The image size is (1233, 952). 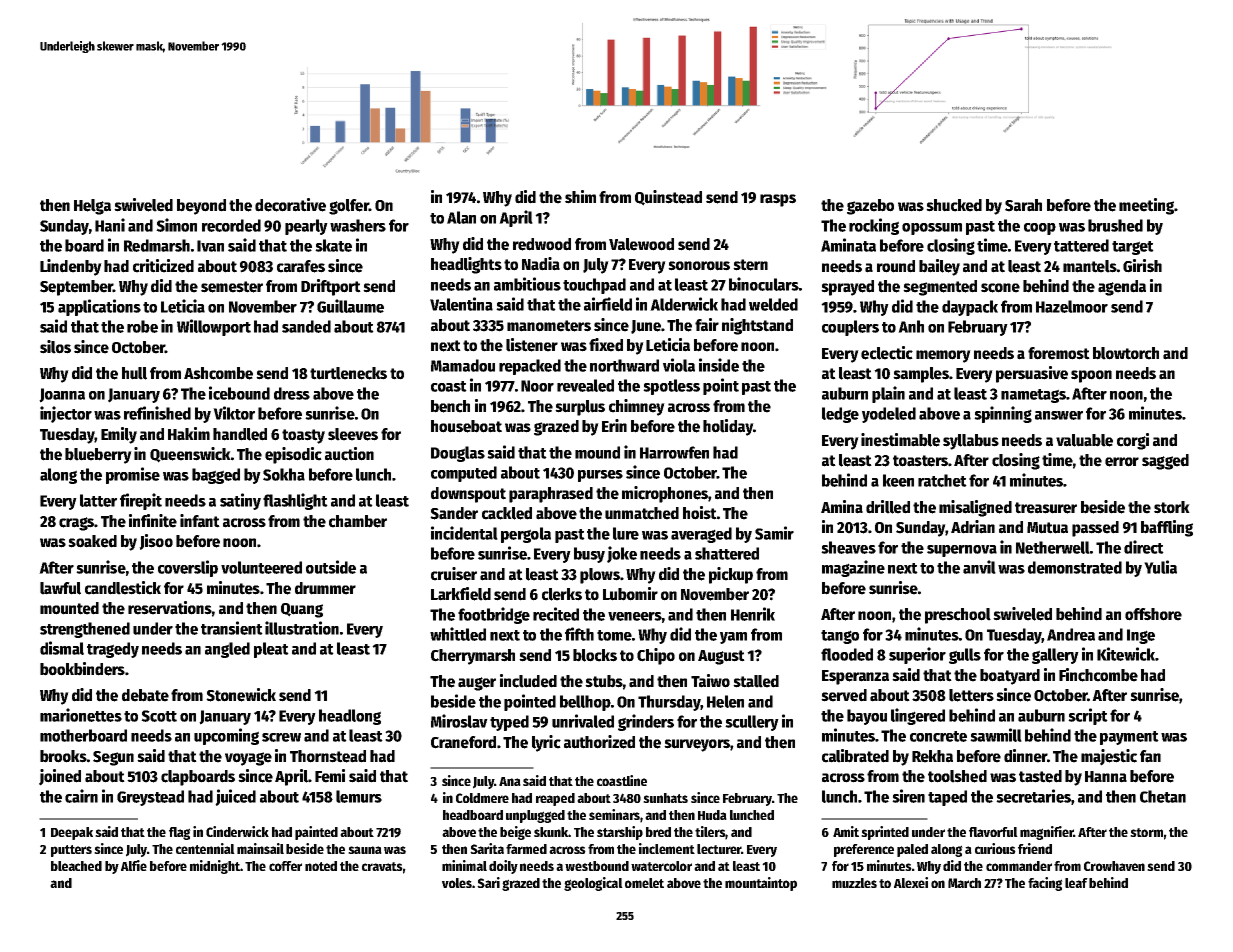 I want to click on baffling, so click(x=1167, y=528).
